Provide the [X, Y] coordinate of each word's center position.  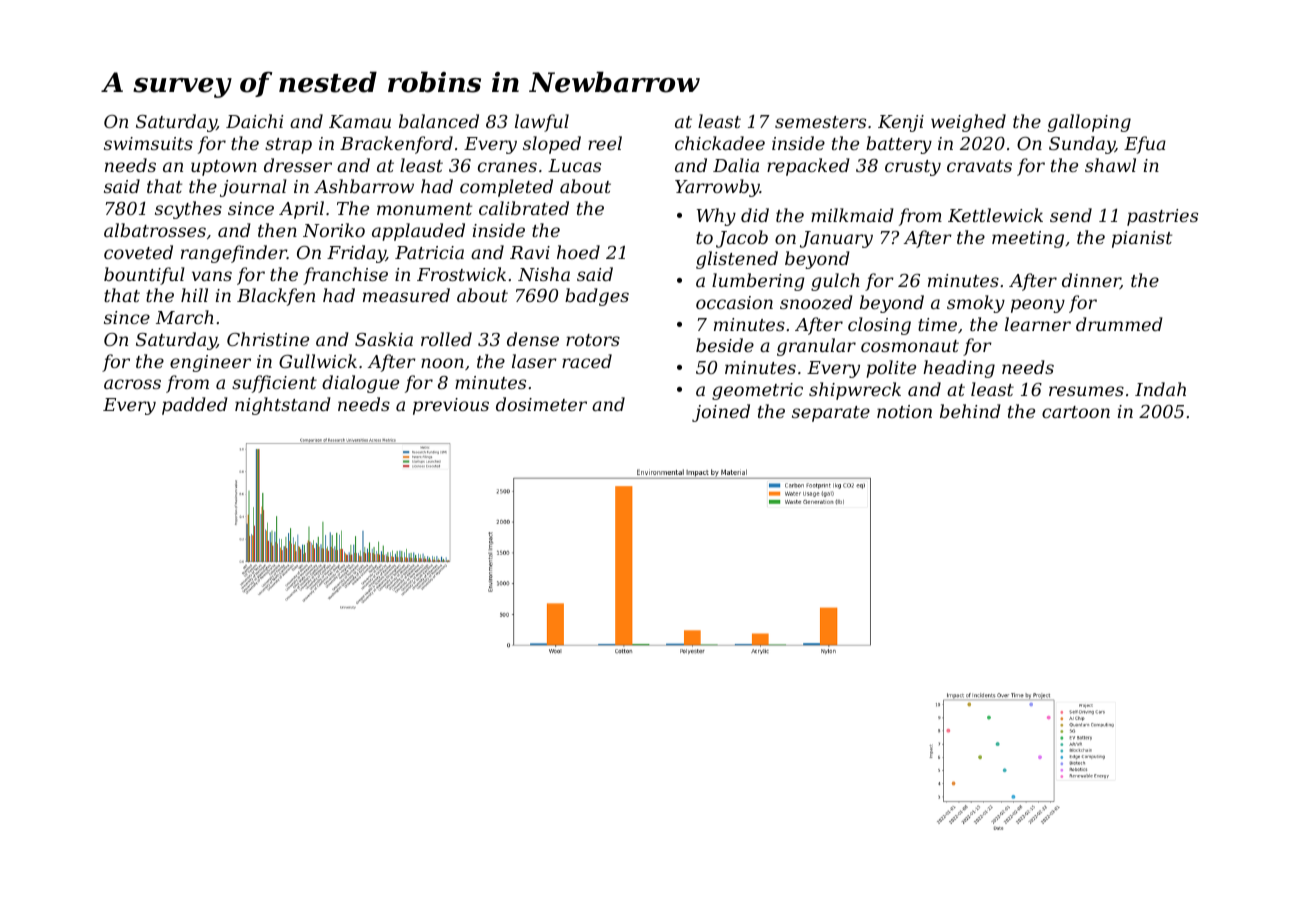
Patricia [429, 252]
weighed [968, 123]
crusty [913, 168]
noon [442, 363]
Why [716, 217]
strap [288, 146]
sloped [552, 145]
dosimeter [541, 404]
